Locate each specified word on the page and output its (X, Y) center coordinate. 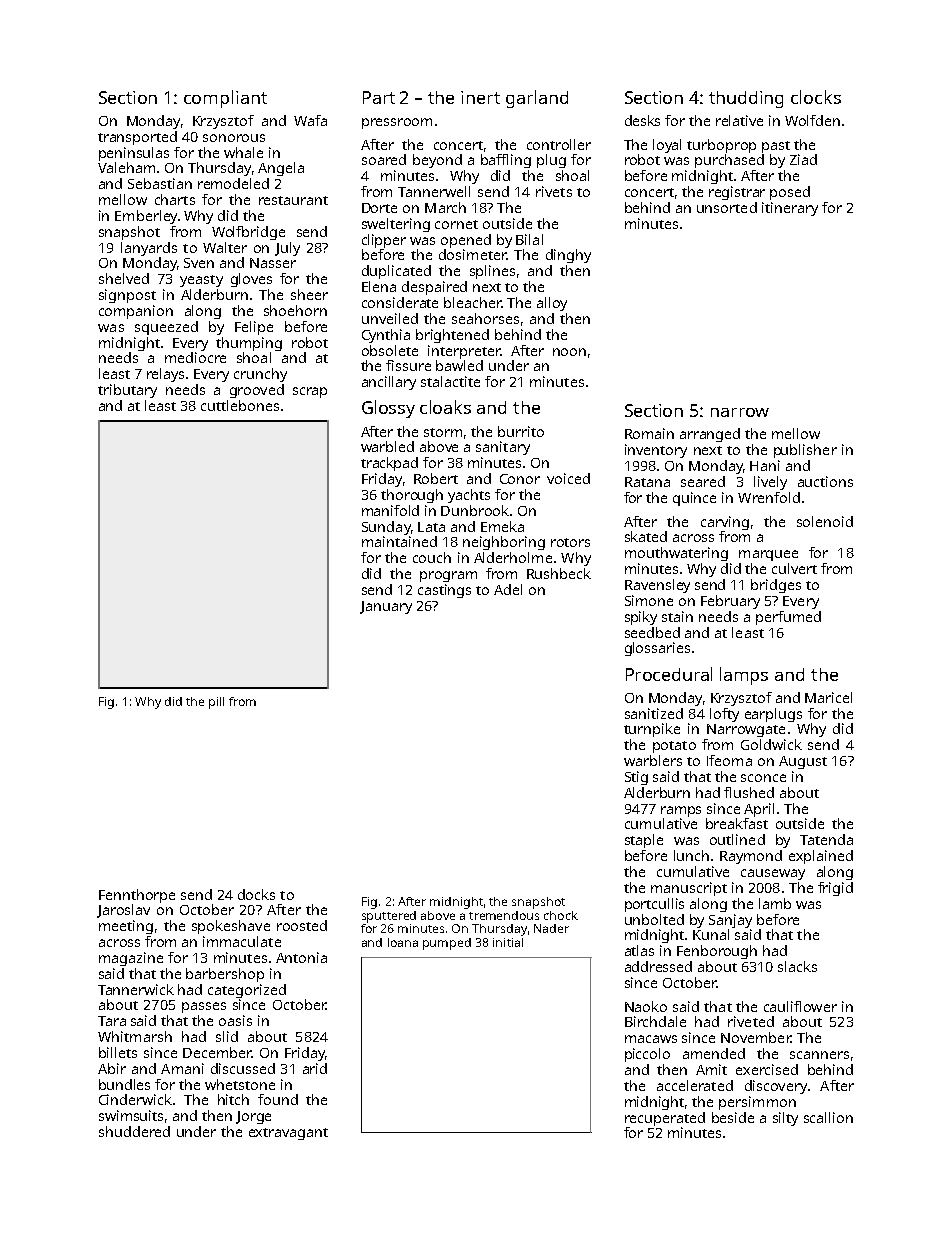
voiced (568, 478)
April (759, 810)
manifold (390, 510)
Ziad (803, 159)
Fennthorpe (137, 896)
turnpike (652, 730)
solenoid (825, 521)
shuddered (134, 1131)
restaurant (293, 200)
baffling (506, 161)
